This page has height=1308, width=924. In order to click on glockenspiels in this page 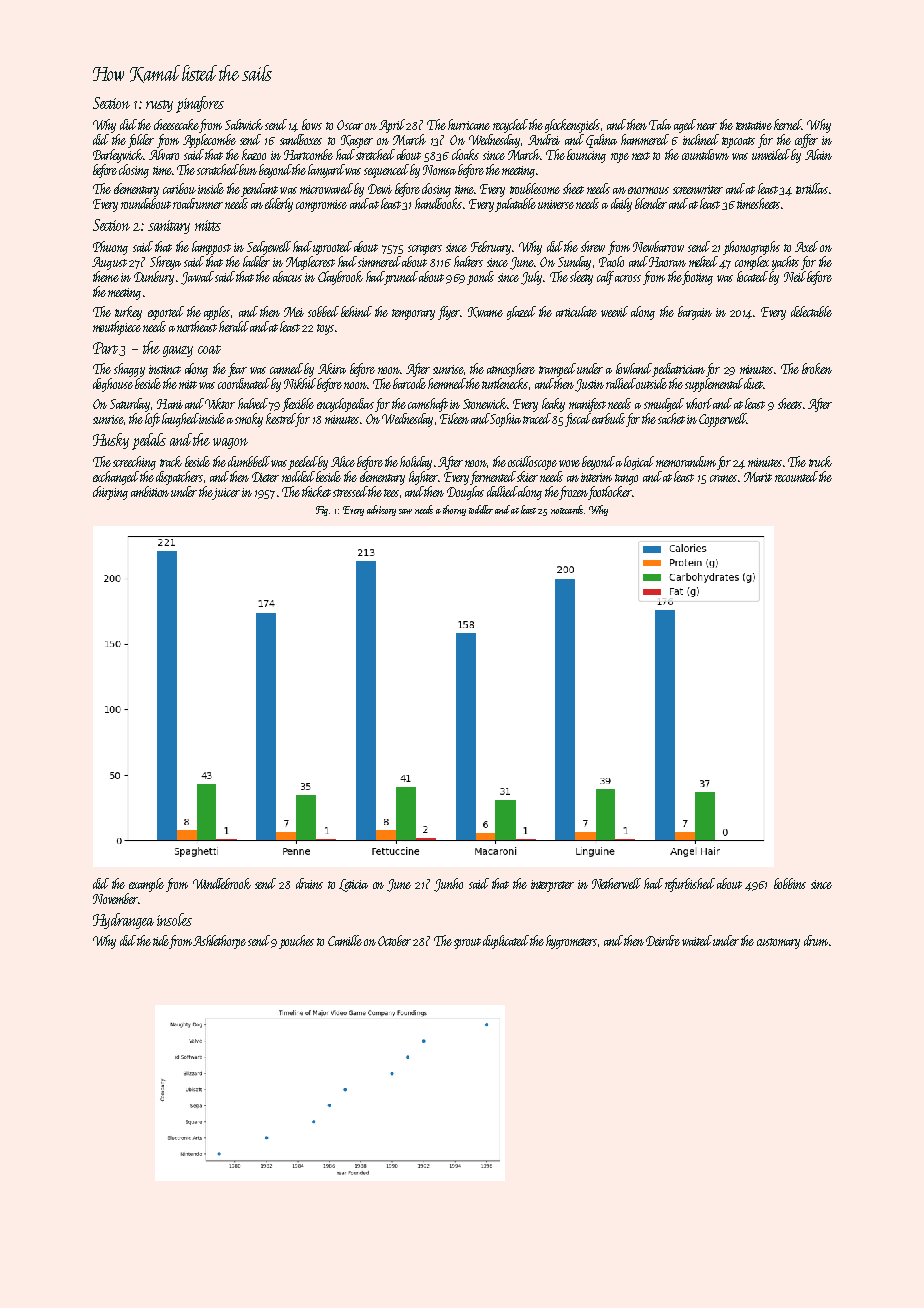, I will do `click(572, 126)`.
